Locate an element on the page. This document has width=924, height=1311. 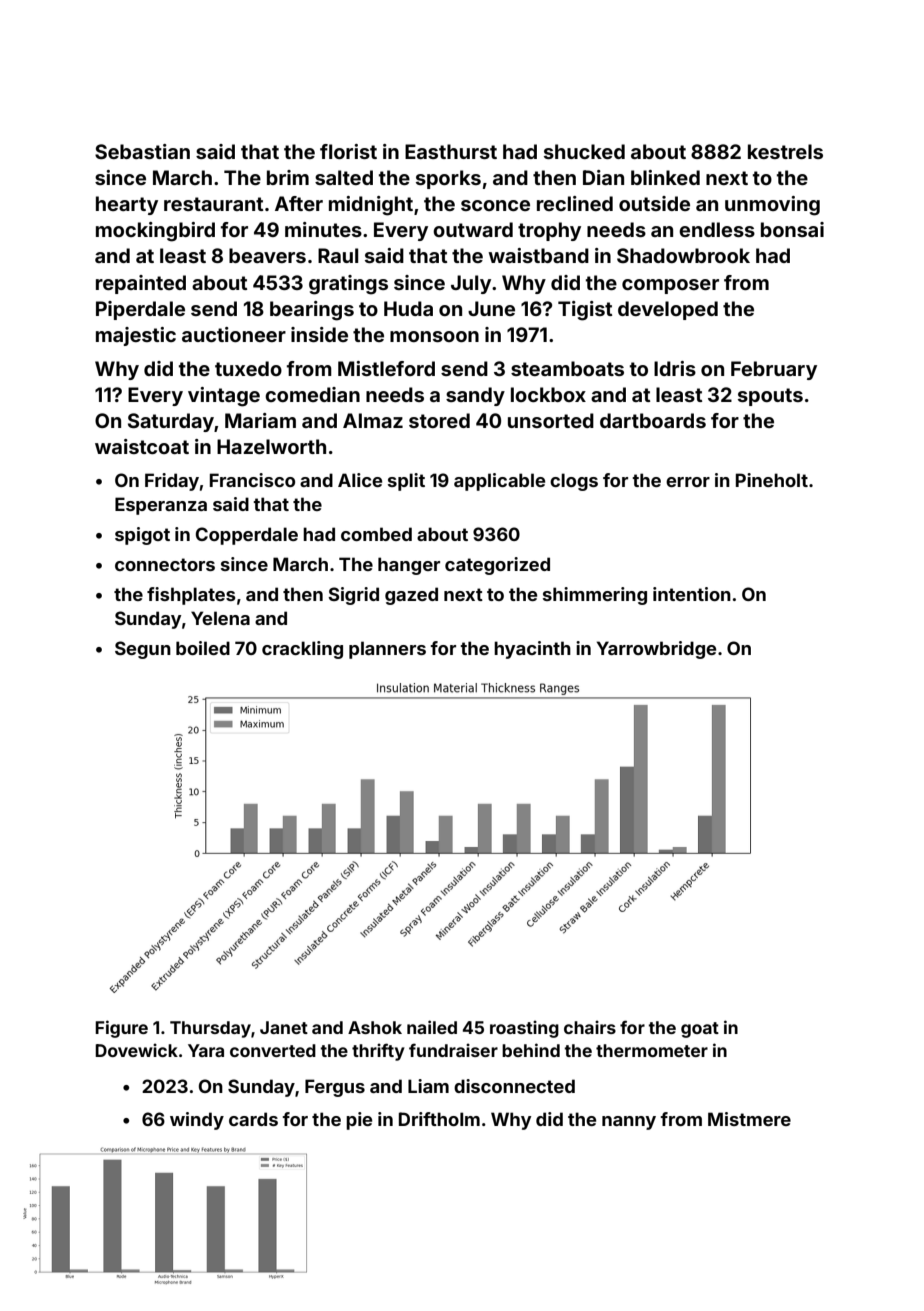
Francisco is located at coordinates (252, 480).
